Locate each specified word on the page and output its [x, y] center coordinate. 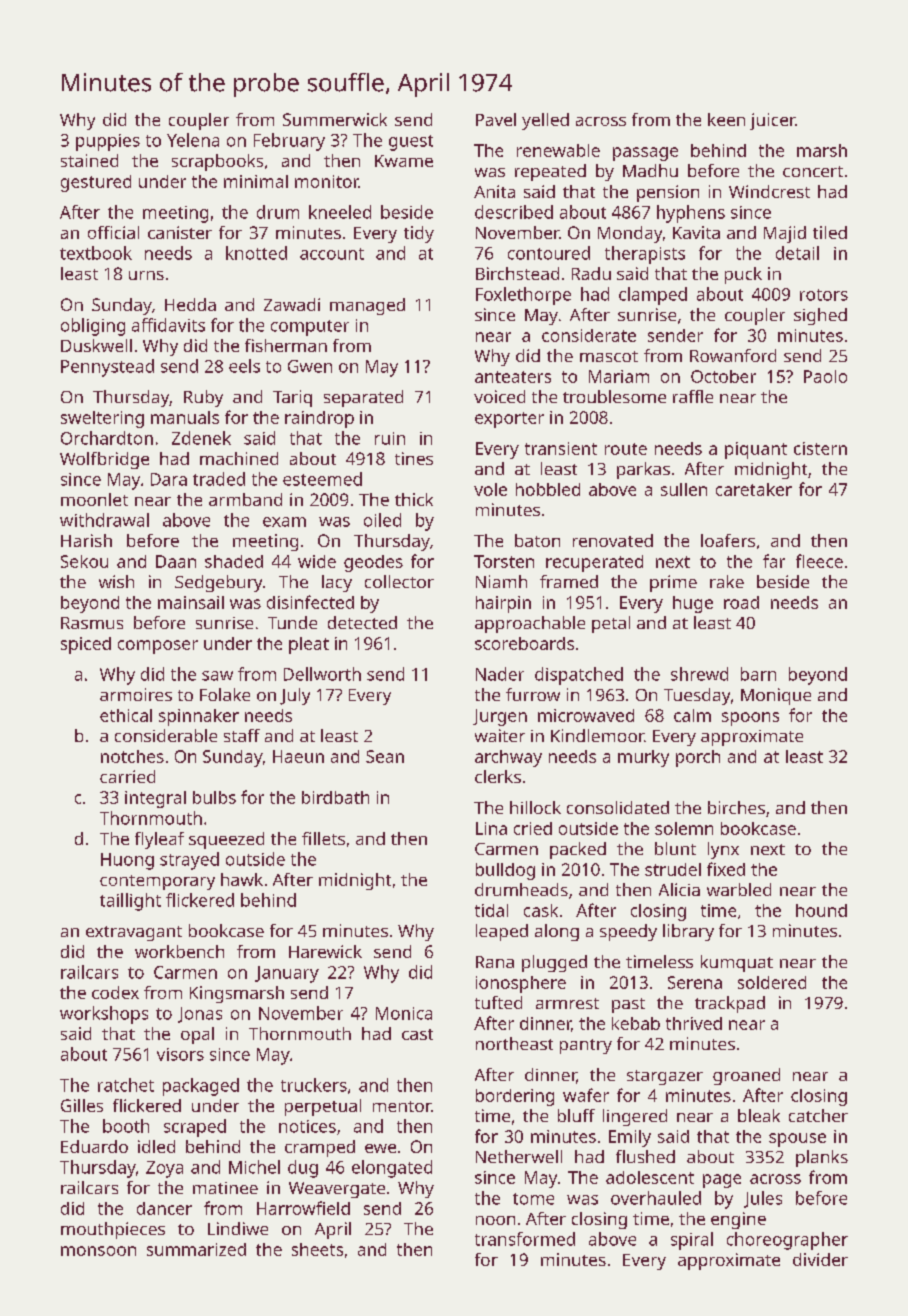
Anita [494, 191]
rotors [824, 295]
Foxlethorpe [523, 296]
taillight [130, 902]
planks [822, 1158]
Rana [495, 962]
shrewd [699, 674]
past [628, 1005]
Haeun [298, 756]
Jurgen [500, 717]
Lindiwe [238, 1228]
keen [726, 119]
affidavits [168, 325]
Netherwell [519, 1156]
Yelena [193, 140]
